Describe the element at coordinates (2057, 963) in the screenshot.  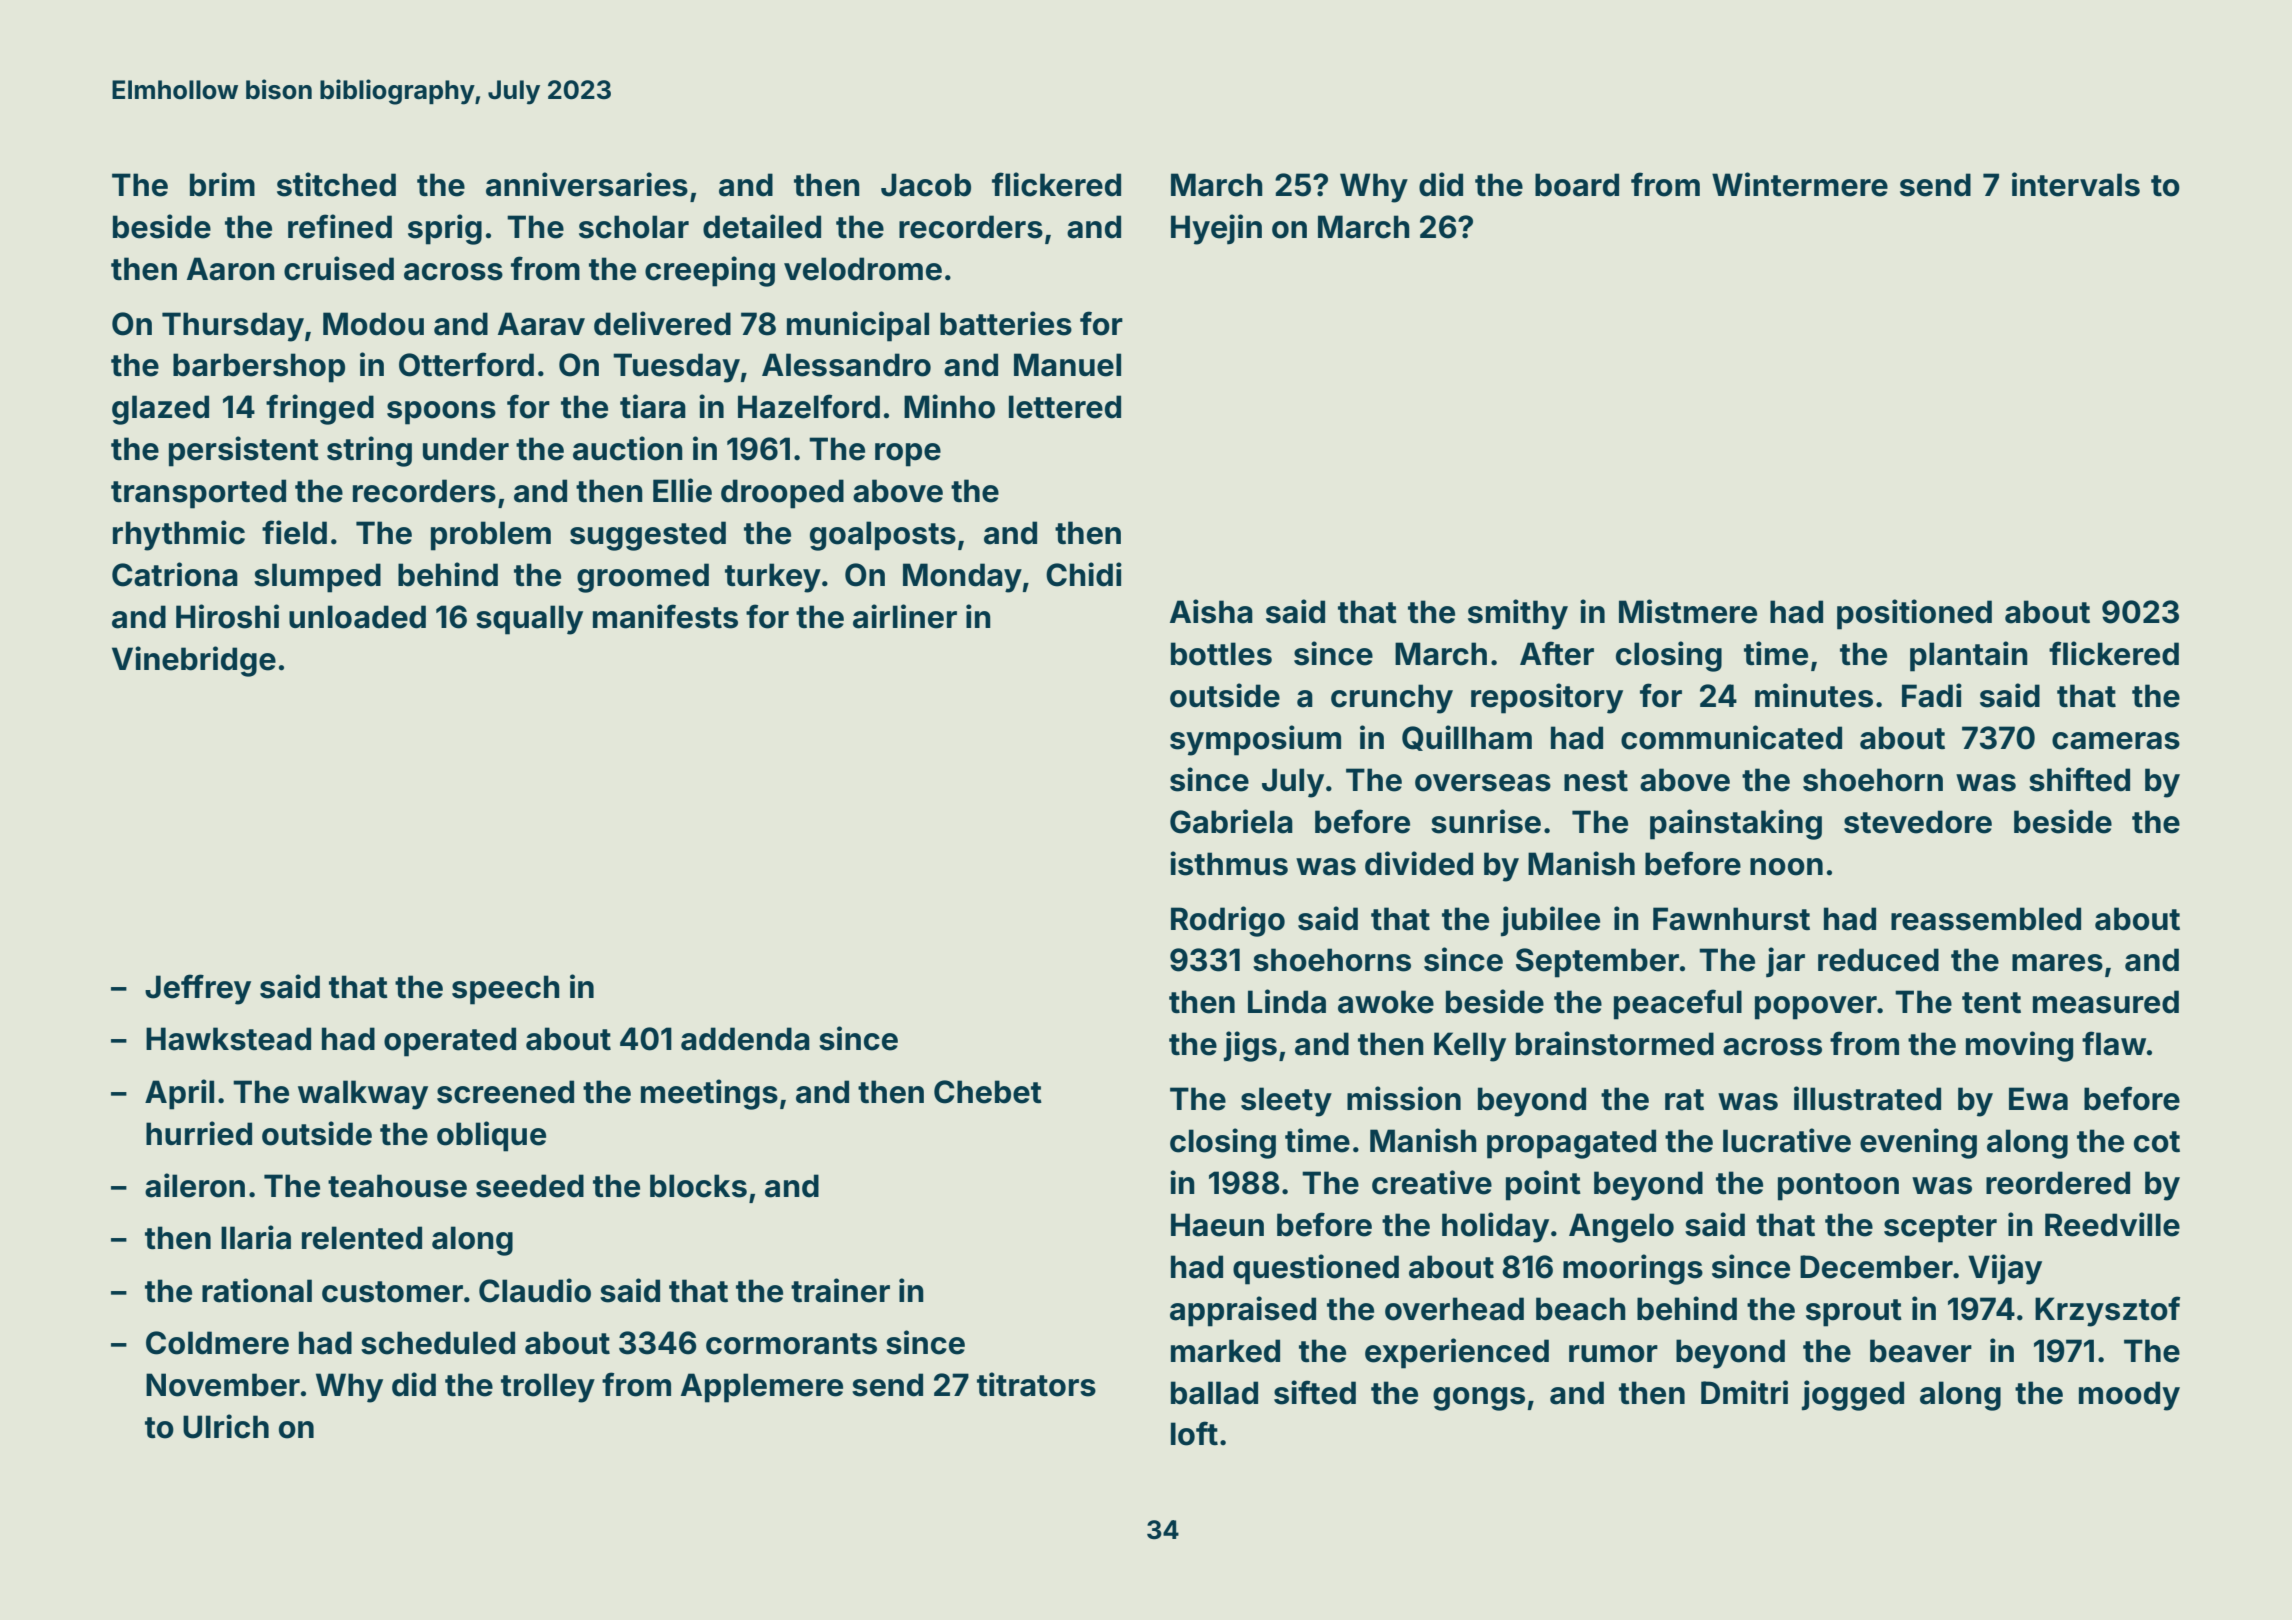
I see `mares` at that location.
